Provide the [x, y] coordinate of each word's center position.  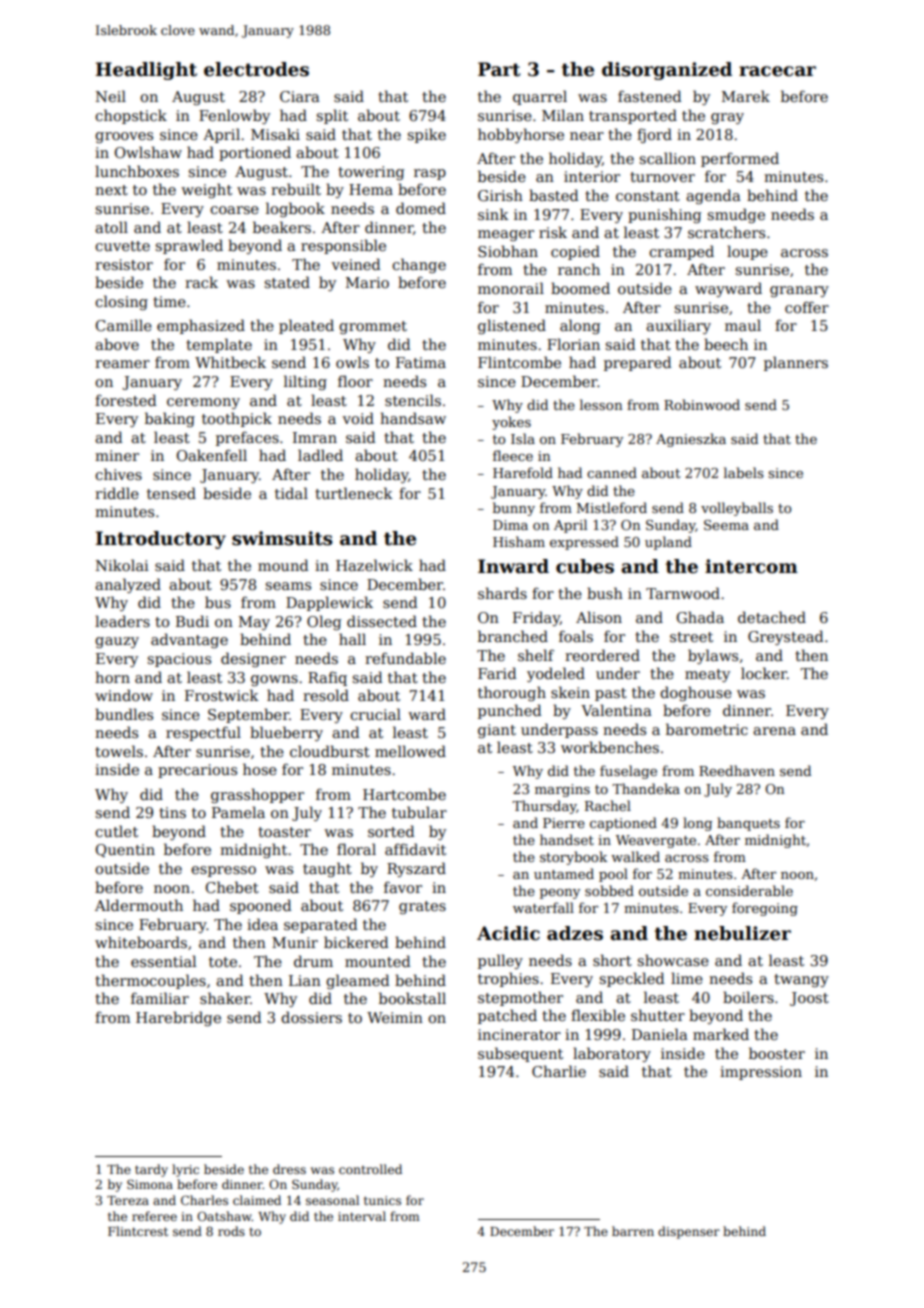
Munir [295, 942]
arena [774, 731]
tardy [151, 1170]
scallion [667, 158]
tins [172, 812]
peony [560, 894]
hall [352, 639]
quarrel [540, 97]
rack [201, 282]
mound [283, 565]
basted [554, 195]
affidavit [415, 849]
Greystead [786, 637]
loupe [747, 252]
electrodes [256, 69]
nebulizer [742, 933]
